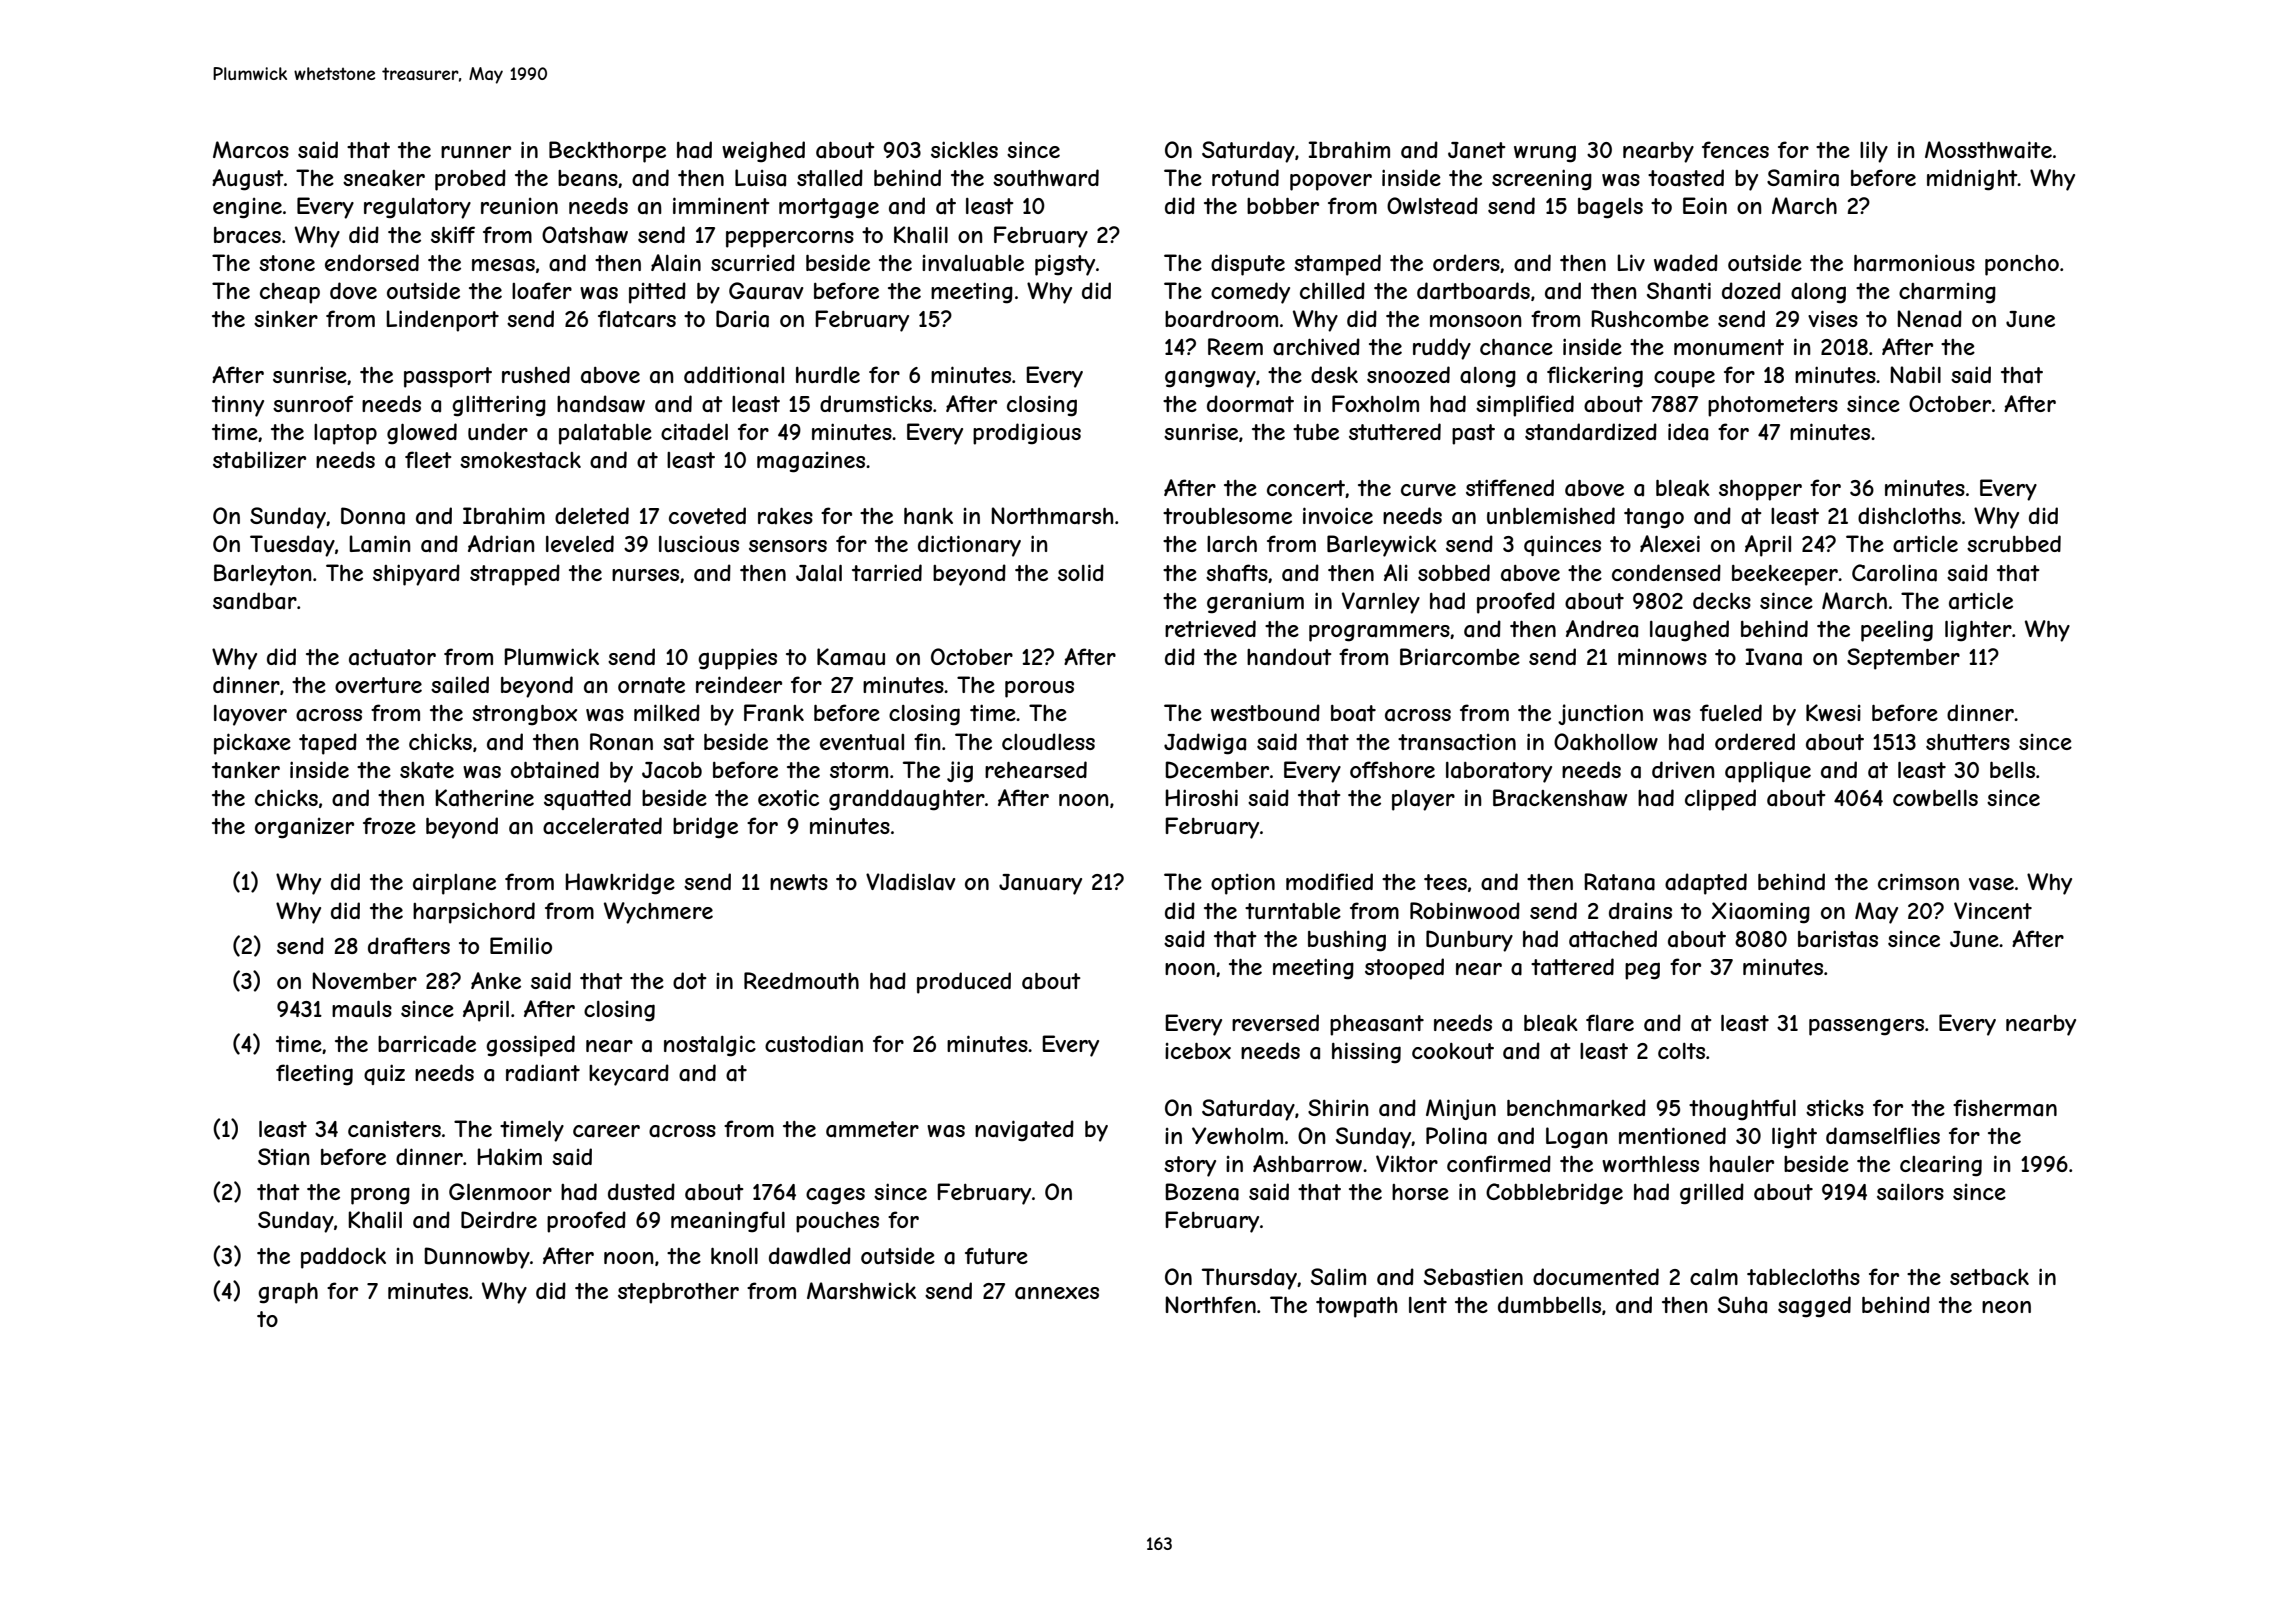  Describe the element at coordinates (1883, 1136) in the screenshot. I see `damselflies` at that location.
